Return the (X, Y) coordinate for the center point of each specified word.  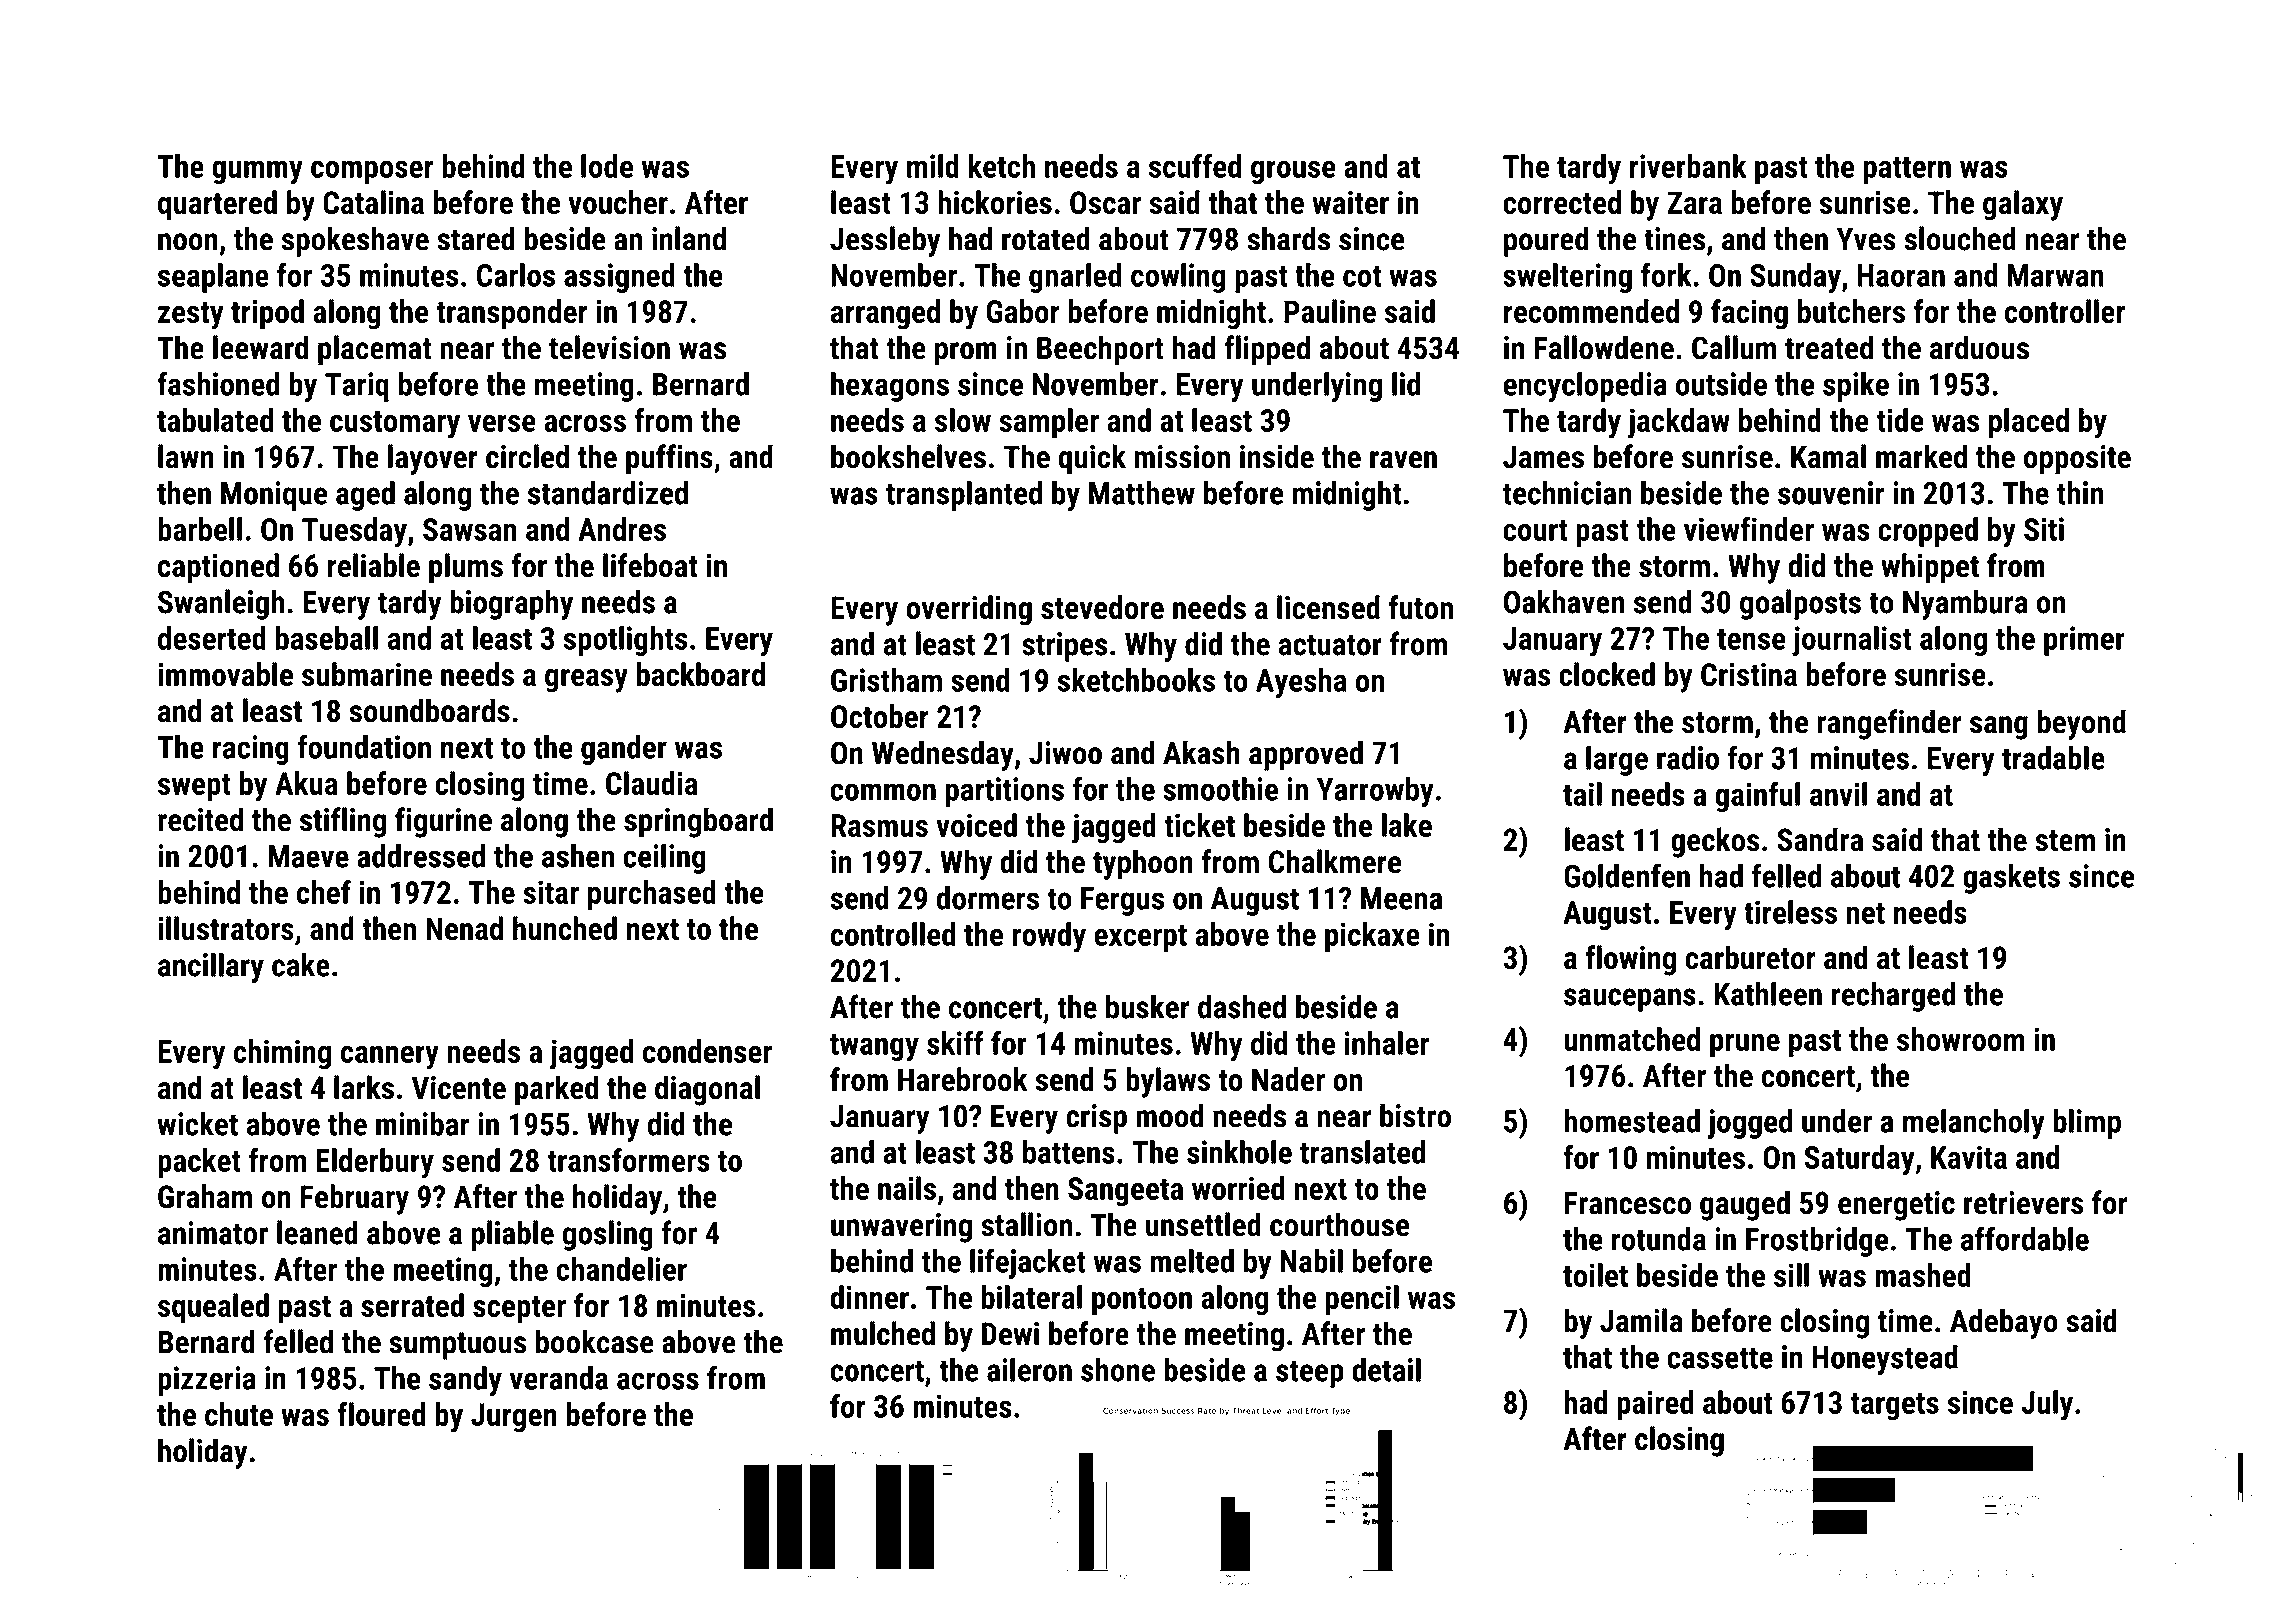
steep (1310, 1374)
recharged (1893, 997)
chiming (282, 1054)
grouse (1293, 172)
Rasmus (879, 825)
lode (607, 166)
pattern (1907, 170)
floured (381, 1414)
